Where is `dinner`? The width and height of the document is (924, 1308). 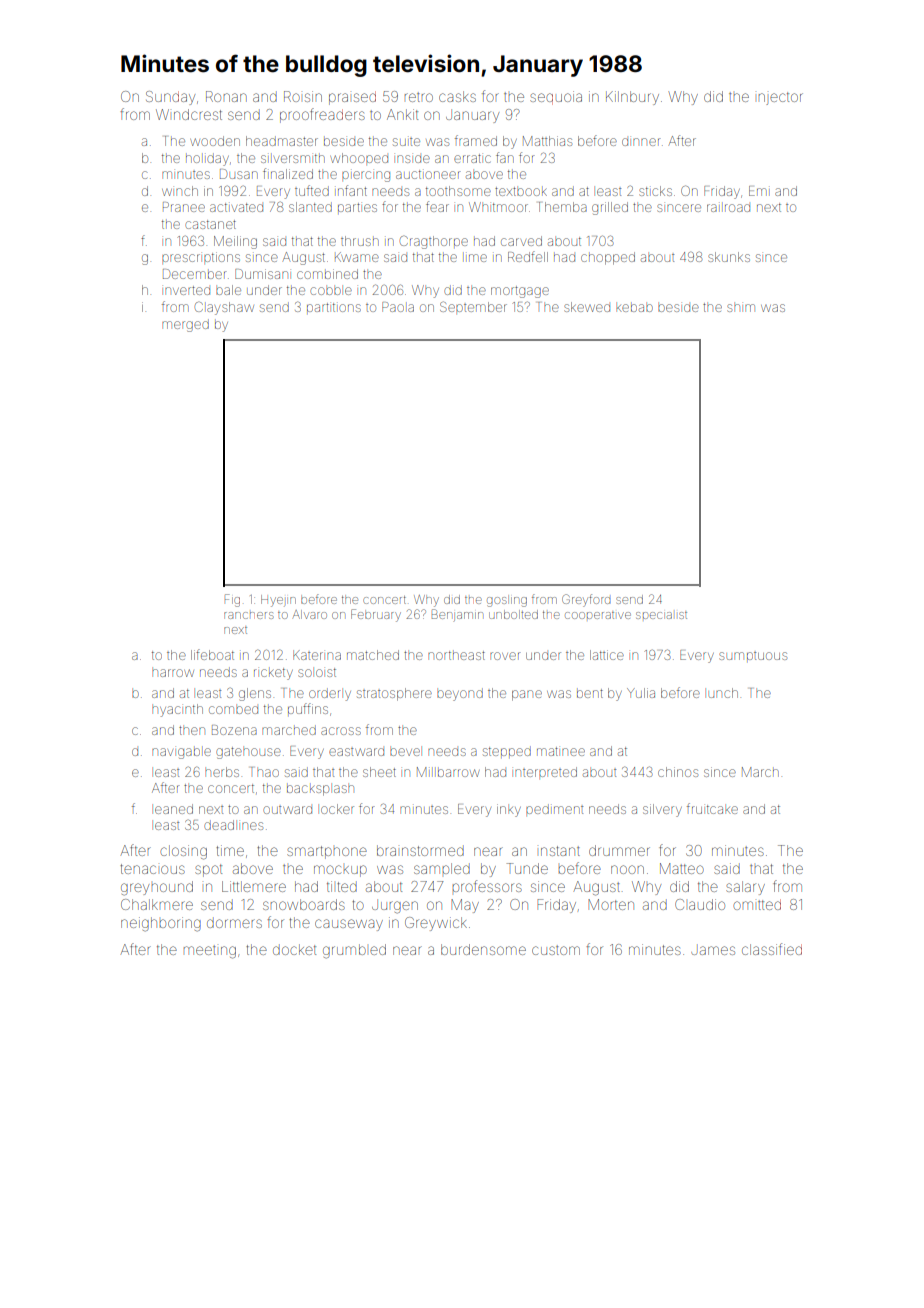 dinner is located at coordinates (641, 142).
